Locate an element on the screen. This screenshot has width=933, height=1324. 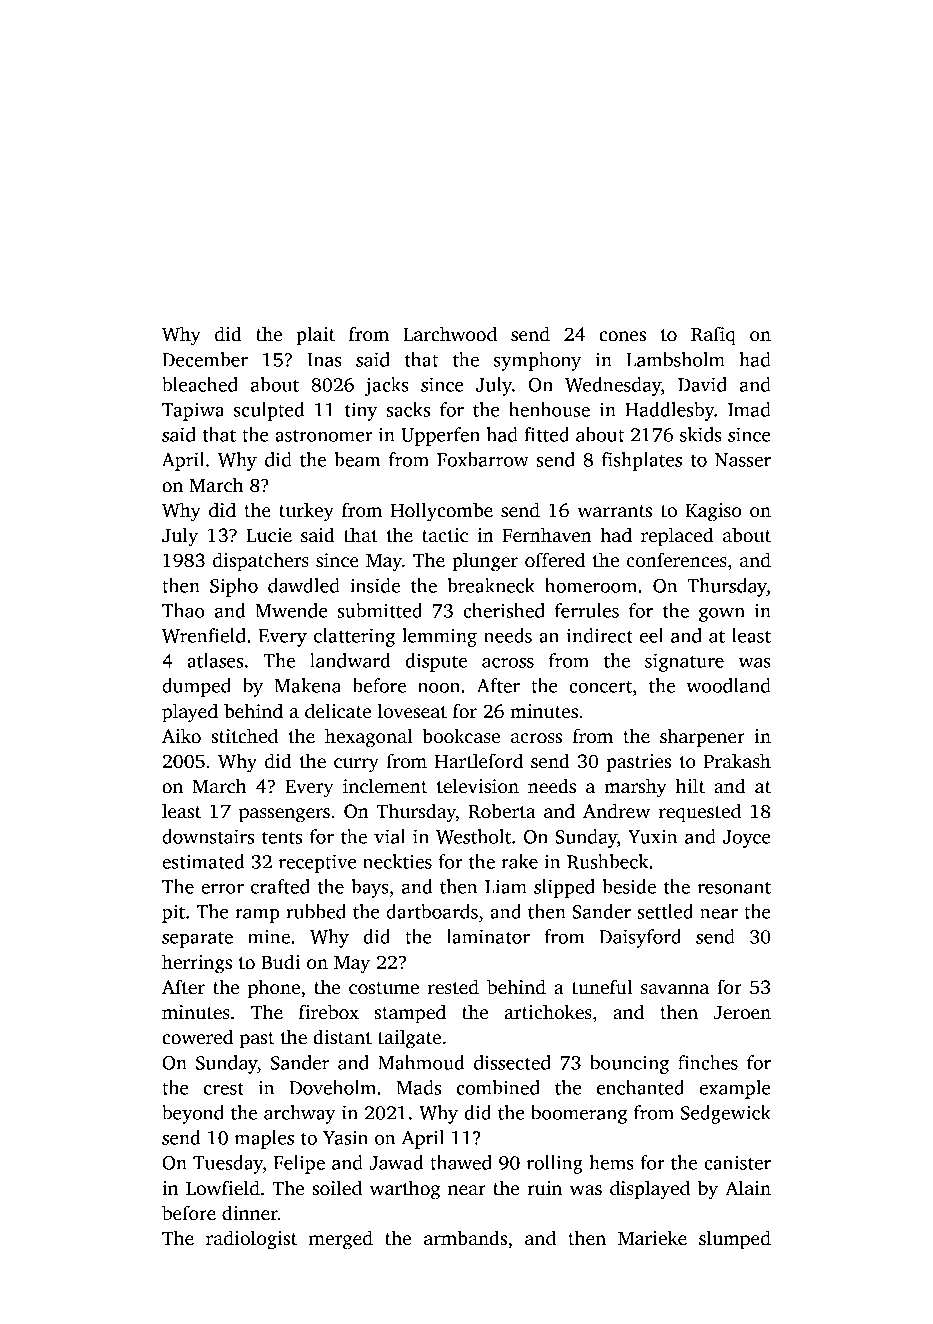
fishplates is located at coordinates (642, 461).
